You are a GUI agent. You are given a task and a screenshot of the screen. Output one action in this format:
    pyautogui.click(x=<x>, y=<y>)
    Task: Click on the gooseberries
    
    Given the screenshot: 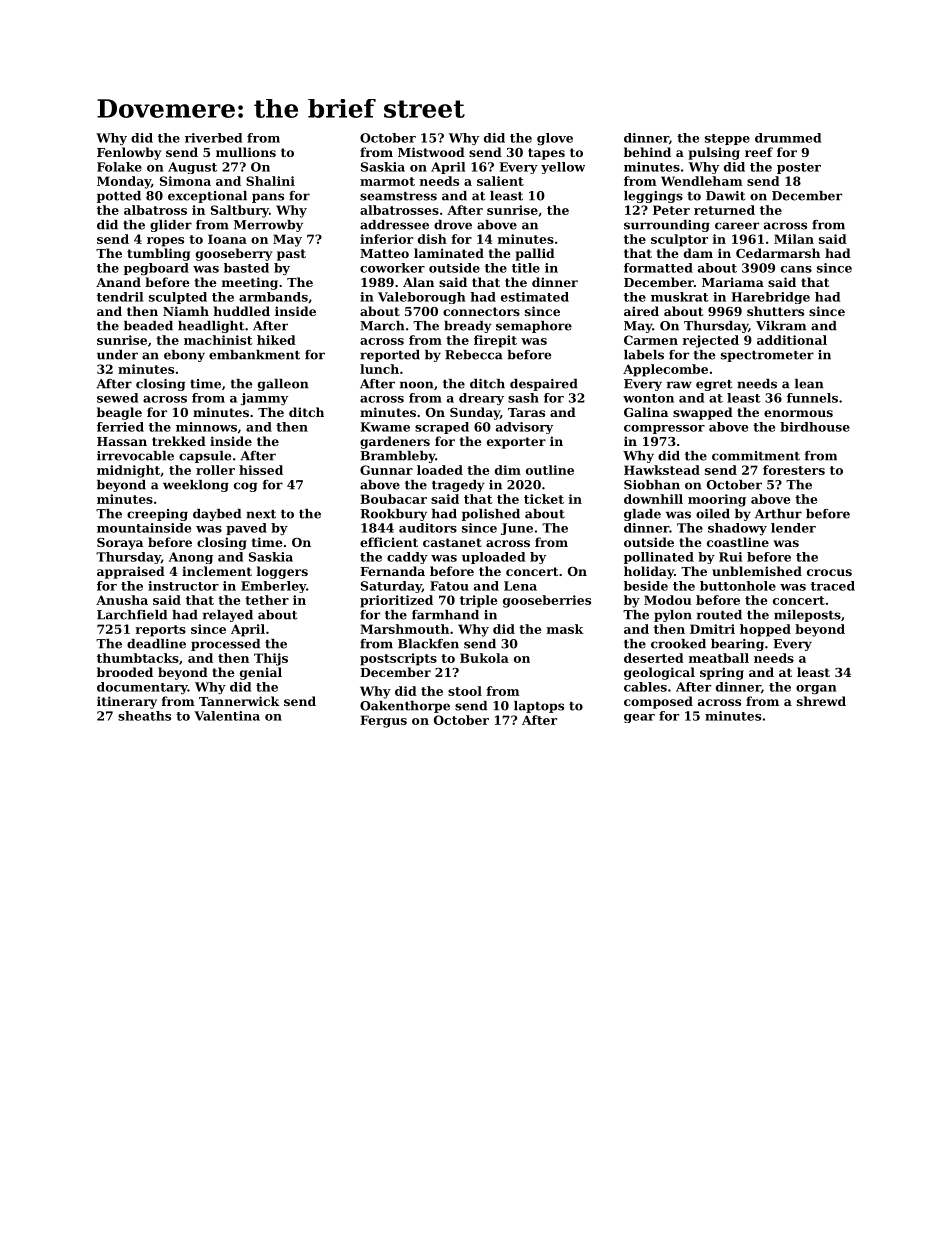 What is the action you would take?
    pyautogui.click(x=547, y=601)
